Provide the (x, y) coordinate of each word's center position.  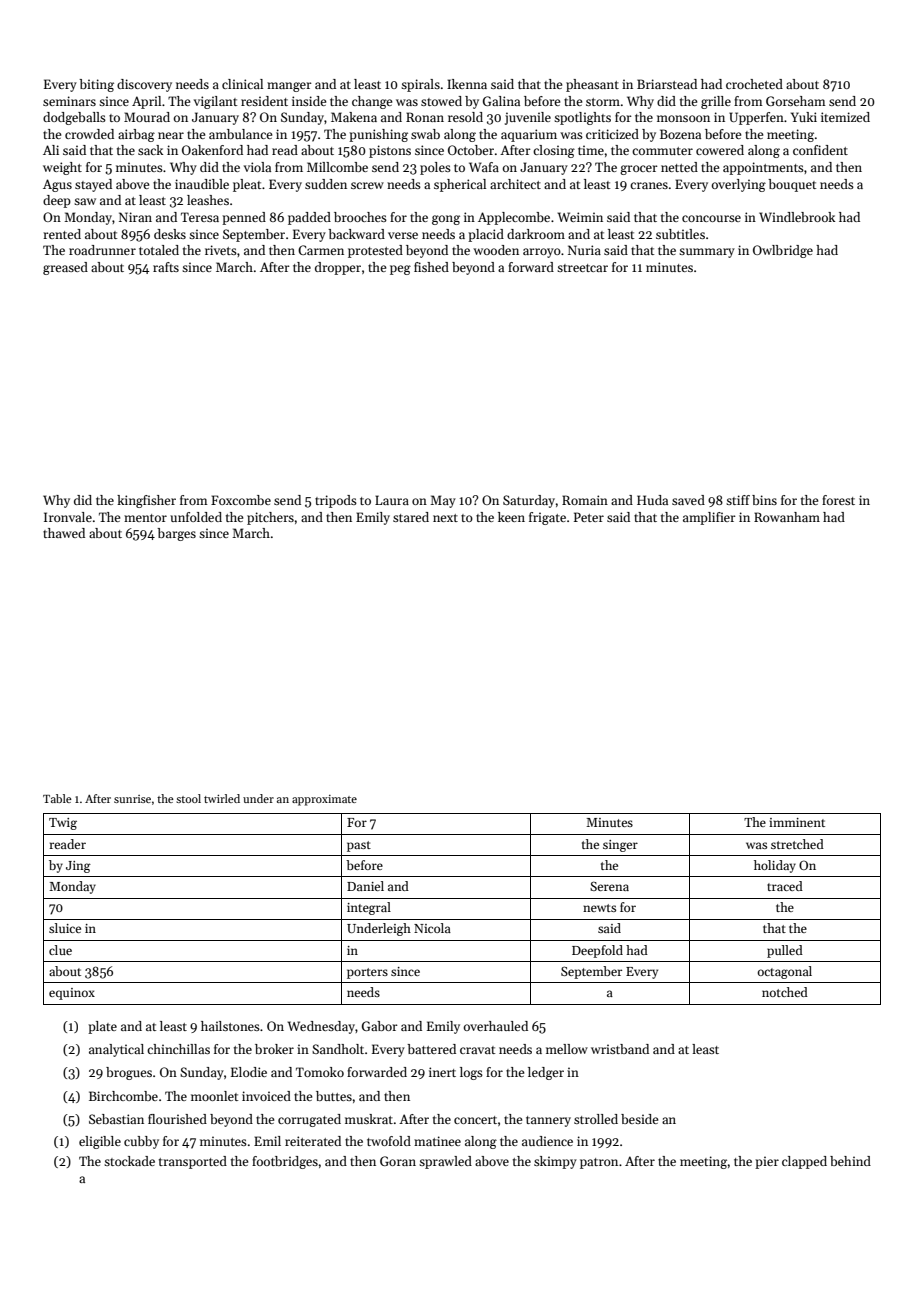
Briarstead (667, 84)
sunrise (132, 799)
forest (838, 500)
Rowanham (787, 517)
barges (176, 534)
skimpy (555, 1162)
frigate (547, 518)
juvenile (528, 118)
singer (620, 846)
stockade (129, 1161)
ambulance (240, 134)
